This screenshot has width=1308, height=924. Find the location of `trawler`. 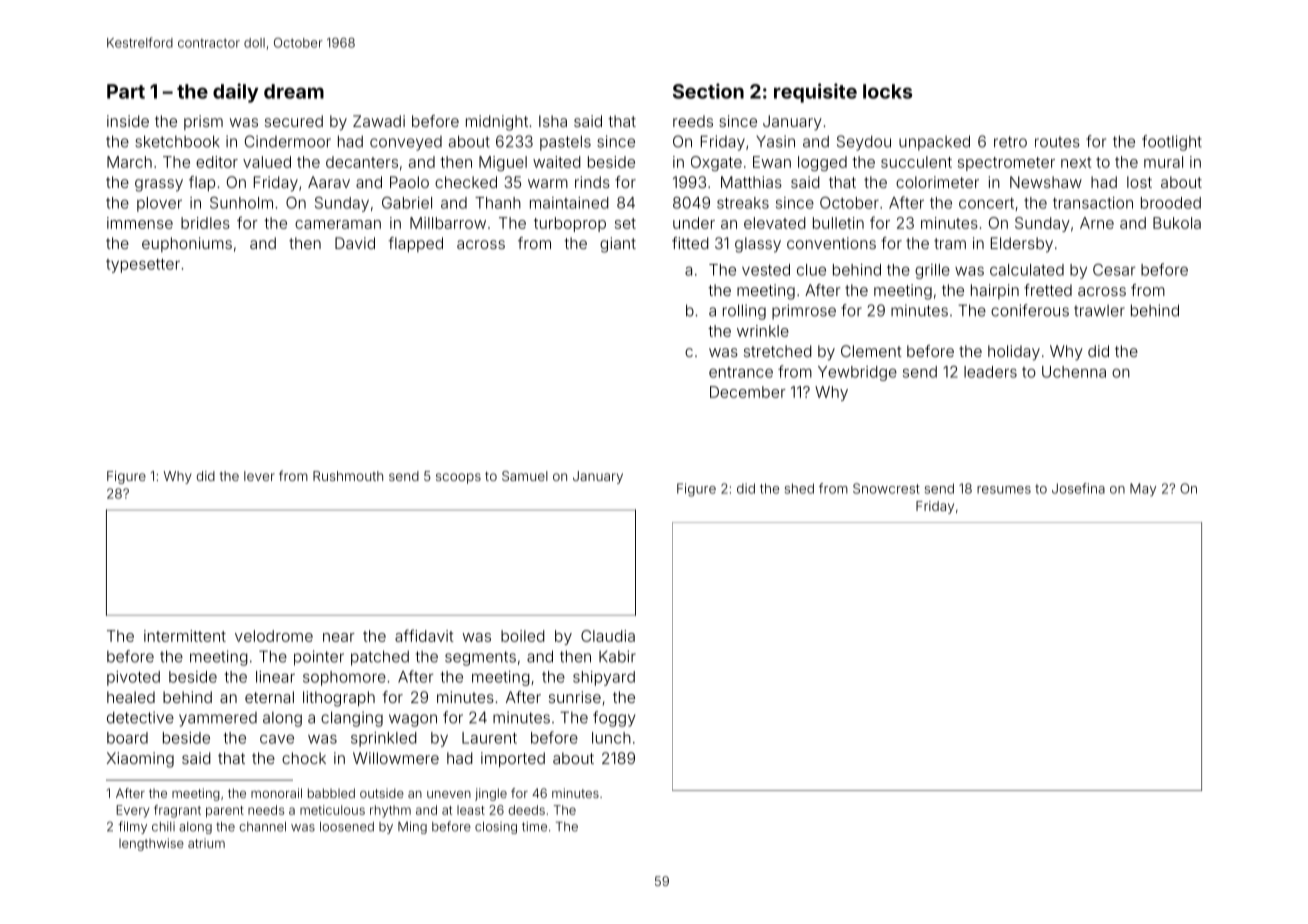

trawler is located at coordinates (1099, 311).
